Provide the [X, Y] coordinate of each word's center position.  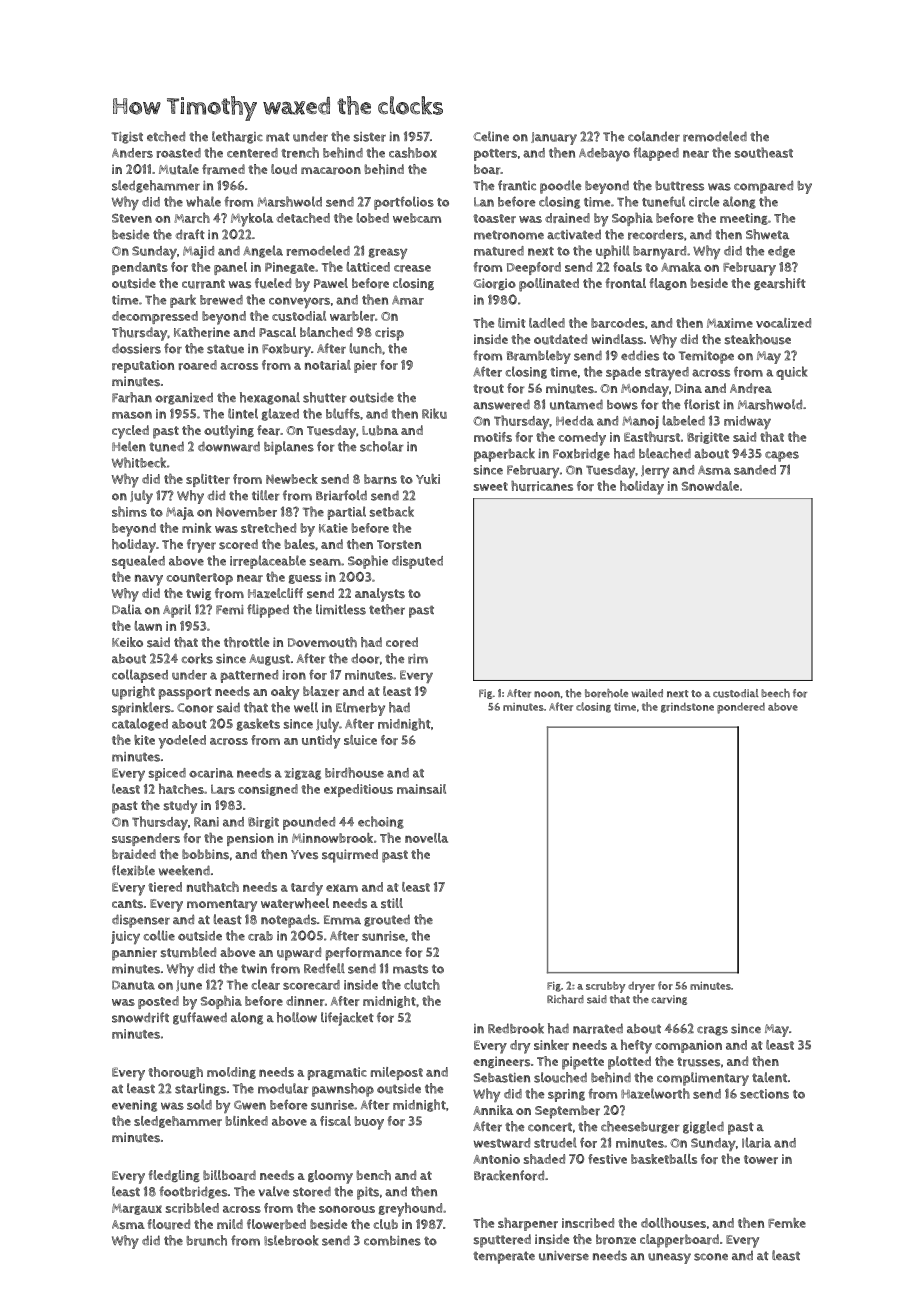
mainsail [421, 789]
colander [654, 136]
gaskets [258, 724]
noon [547, 694]
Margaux [137, 1209]
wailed [647, 693]
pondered [741, 708]
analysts [380, 595]
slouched [560, 1077]
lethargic [237, 137]
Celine [491, 136]
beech [775, 693]
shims [129, 511]
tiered [165, 887]
